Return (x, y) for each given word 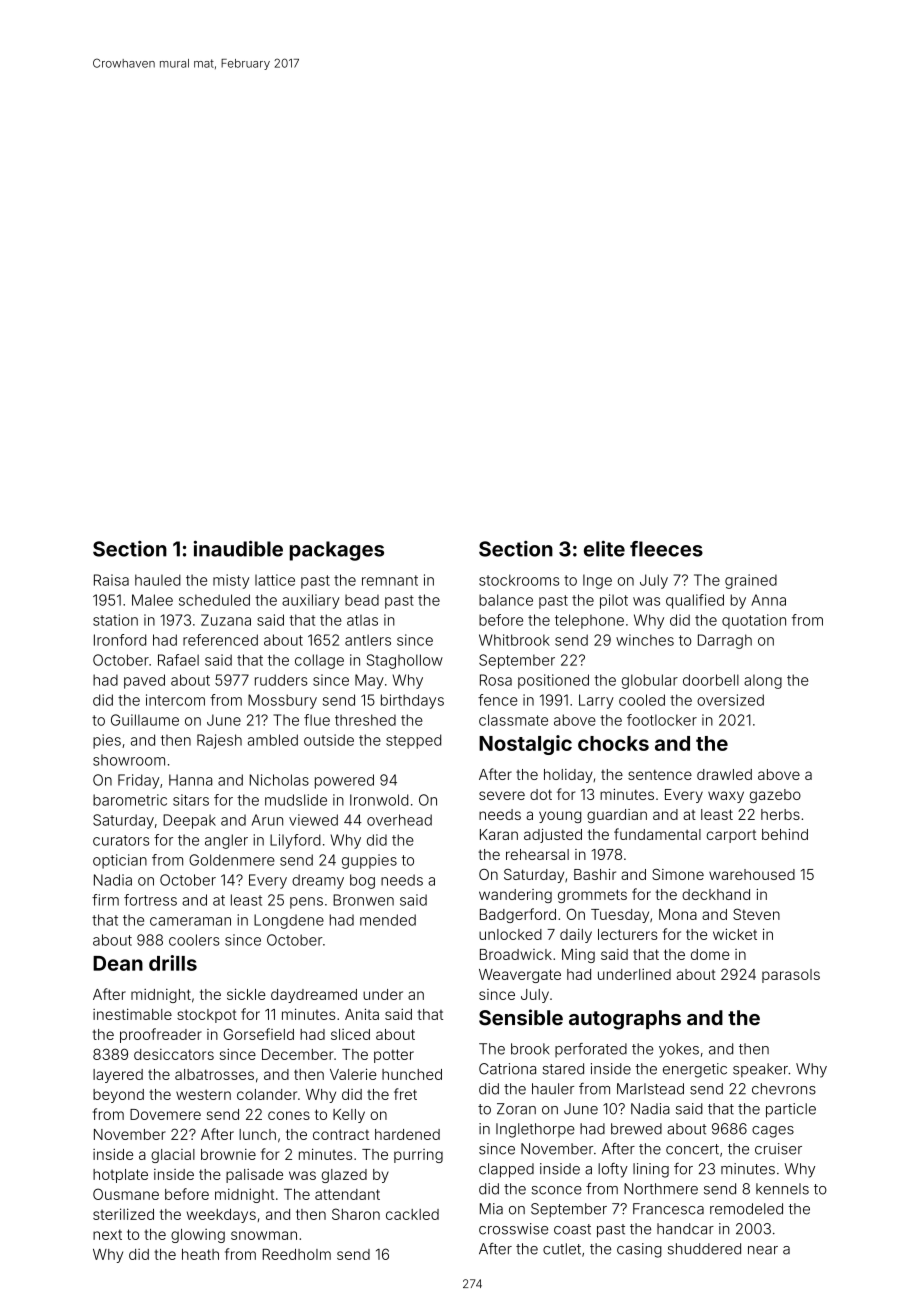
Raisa (111, 580)
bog (362, 881)
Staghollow (405, 661)
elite (604, 549)
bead (362, 600)
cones (289, 1115)
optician (120, 861)
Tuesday (620, 916)
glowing (198, 1236)
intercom (175, 700)
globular (650, 681)
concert (692, 1149)
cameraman (190, 921)
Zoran (516, 1109)
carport (731, 836)
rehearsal (537, 854)
